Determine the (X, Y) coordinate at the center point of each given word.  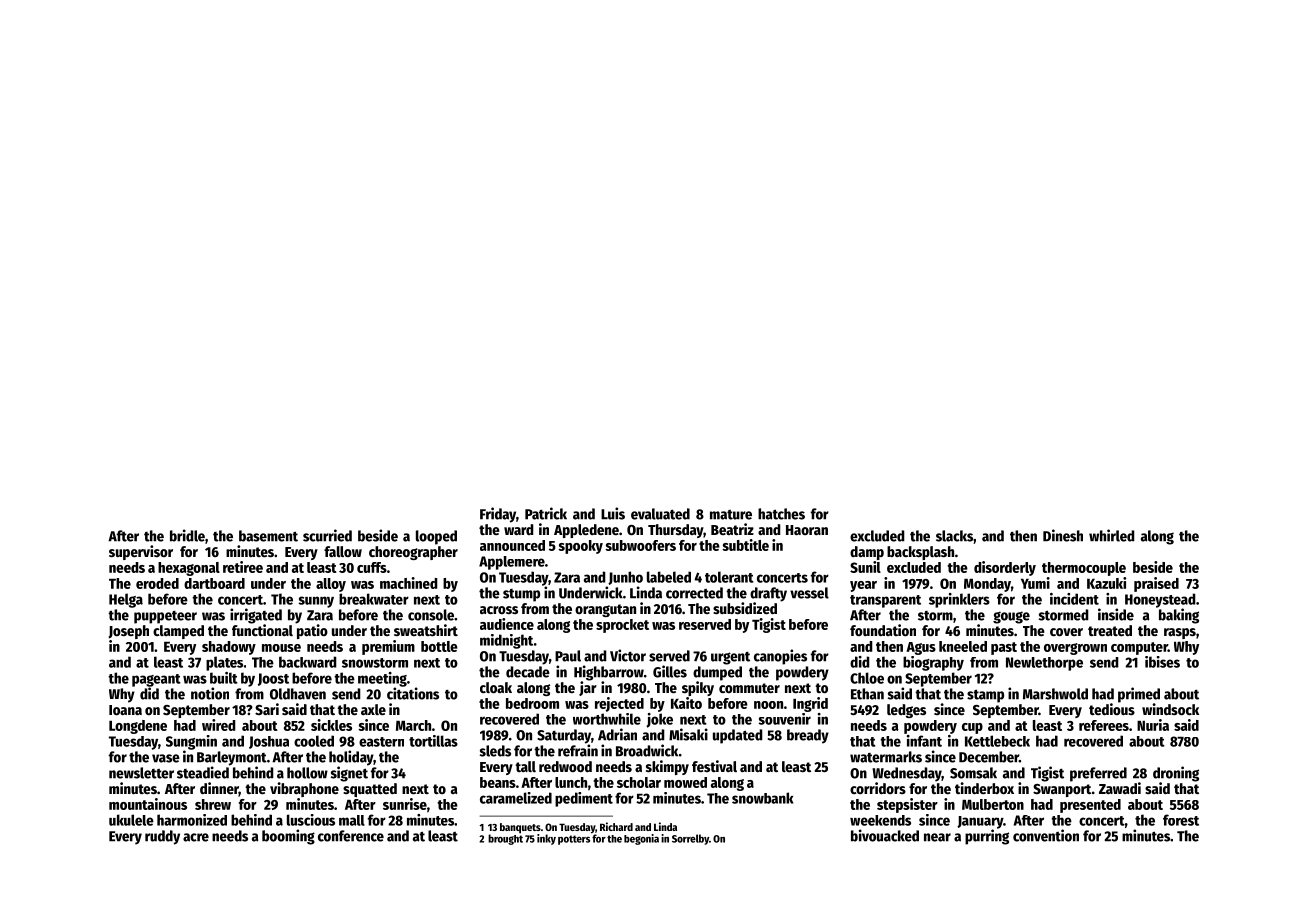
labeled (669, 577)
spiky (698, 688)
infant (924, 741)
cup (972, 728)
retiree (243, 567)
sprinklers (959, 600)
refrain (578, 750)
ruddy (162, 837)
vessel (809, 593)
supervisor (141, 552)
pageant (156, 680)
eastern (381, 742)
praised (1156, 584)
